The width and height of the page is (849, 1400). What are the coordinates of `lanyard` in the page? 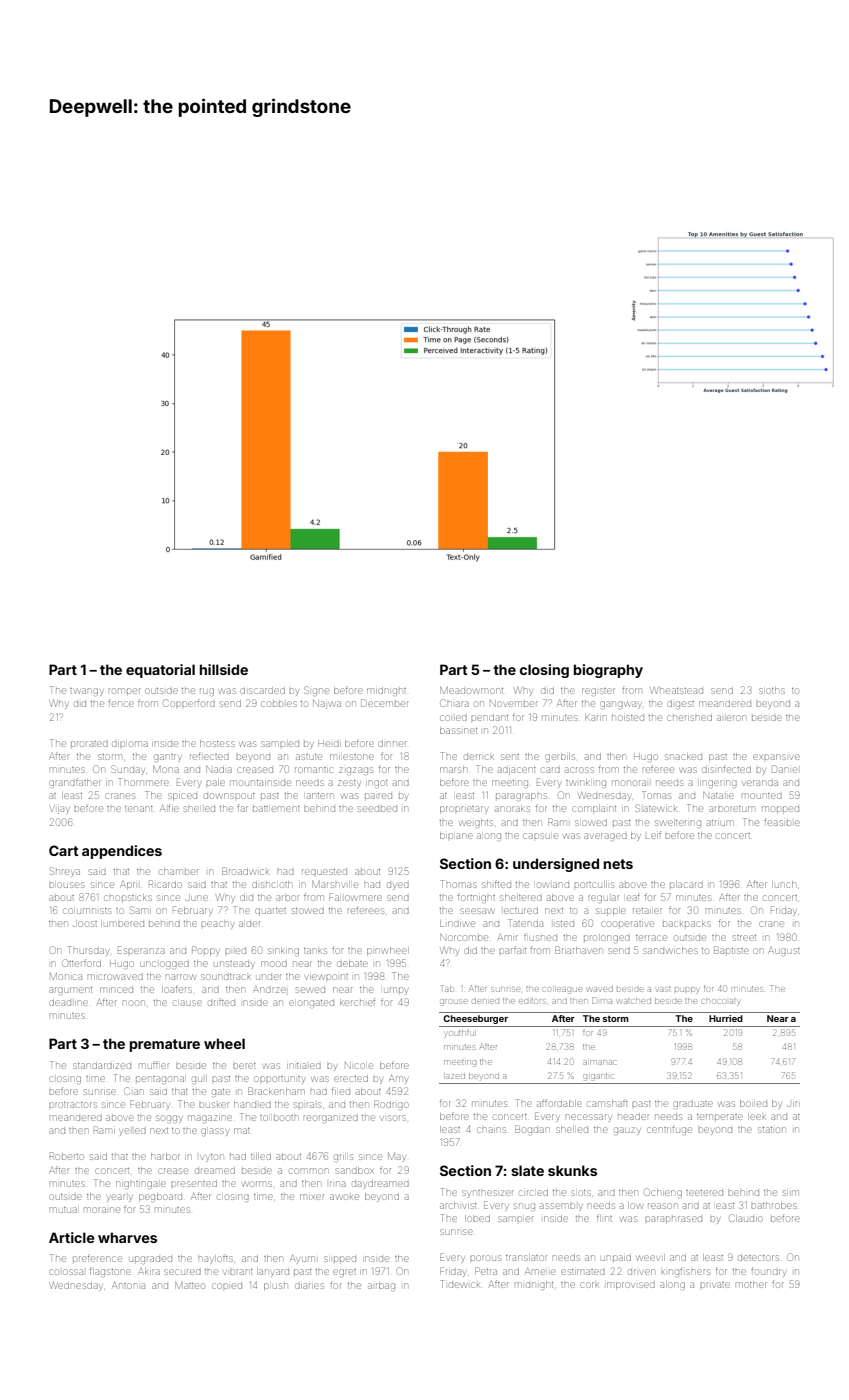 It's located at (273, 1272).
